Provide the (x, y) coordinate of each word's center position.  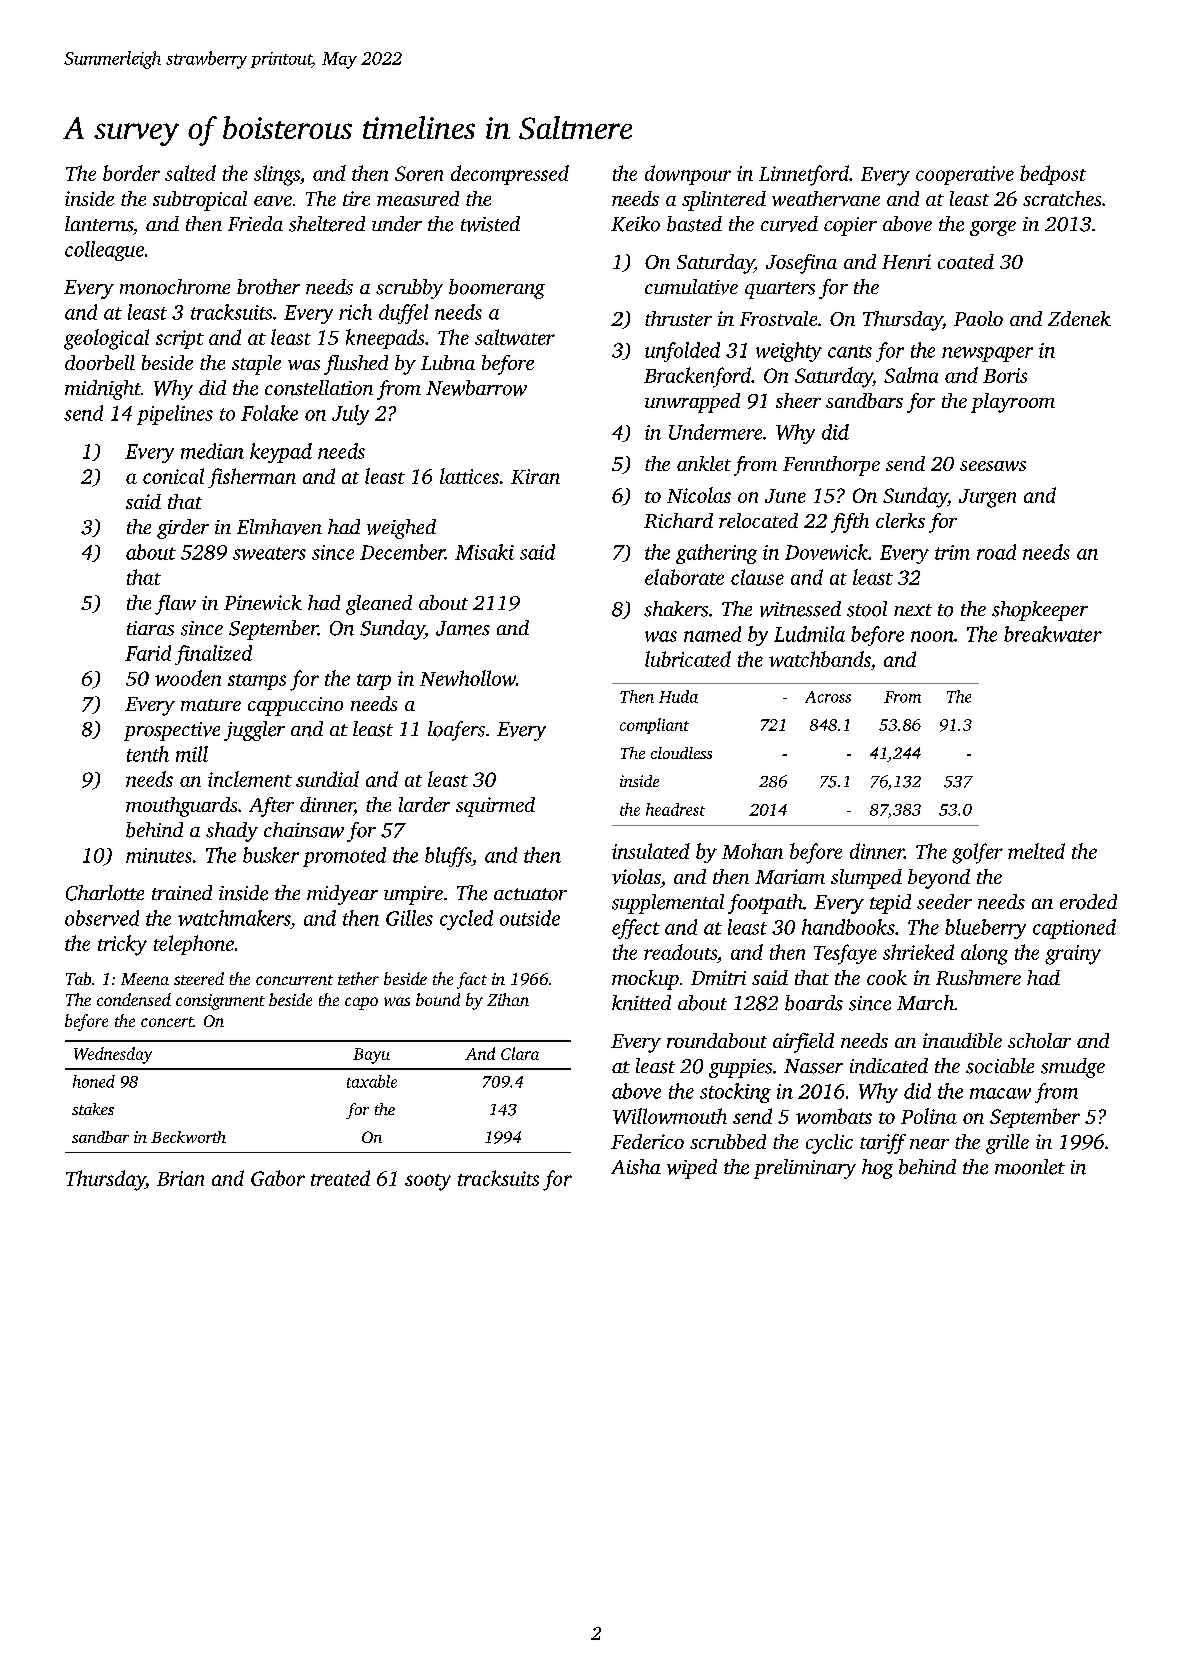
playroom (1013, 403)
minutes (159, 855)
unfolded (682, 352)
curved (789, 224)
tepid (890, 904)
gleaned (379, 605)
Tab (78, 978)
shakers (676, 609)
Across (828, 697)
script (180, 339)
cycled (466, 920)
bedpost (1053, 175)
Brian (180, 1178)
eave (273, 201)
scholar (1039, 1040)
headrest (675, 809)
